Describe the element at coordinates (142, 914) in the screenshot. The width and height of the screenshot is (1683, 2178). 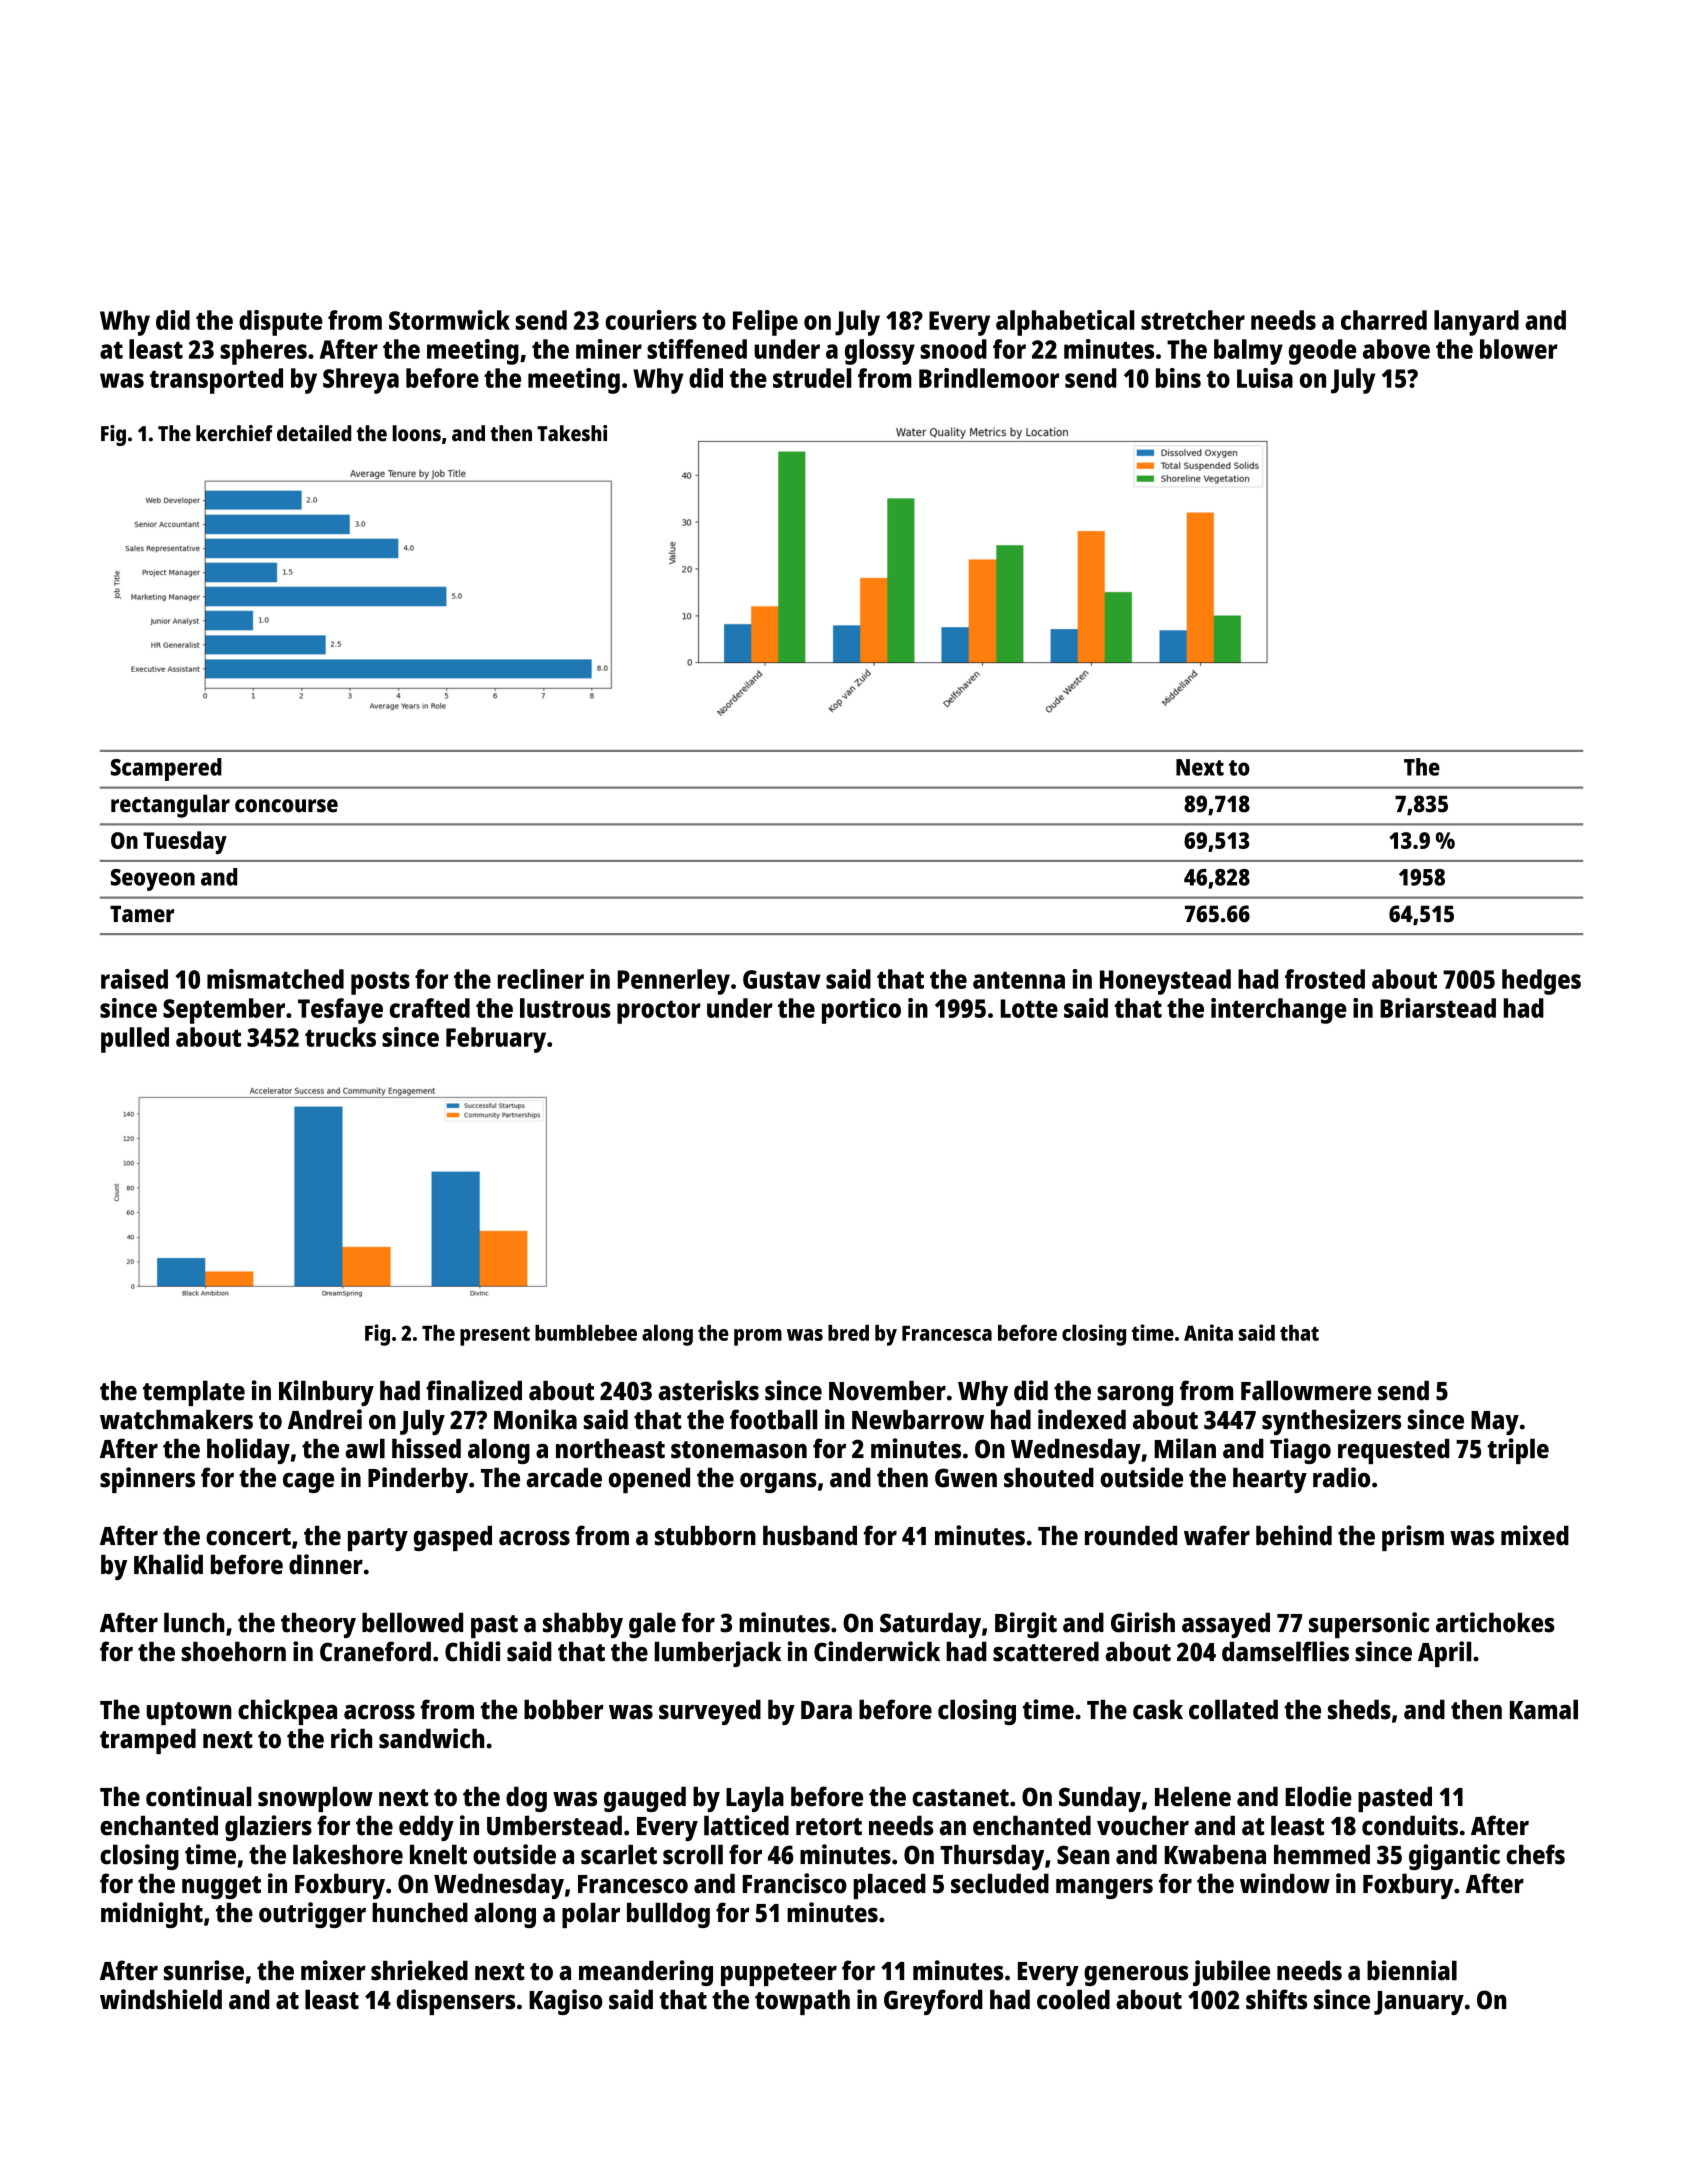
I see `Tamer` at that location.
